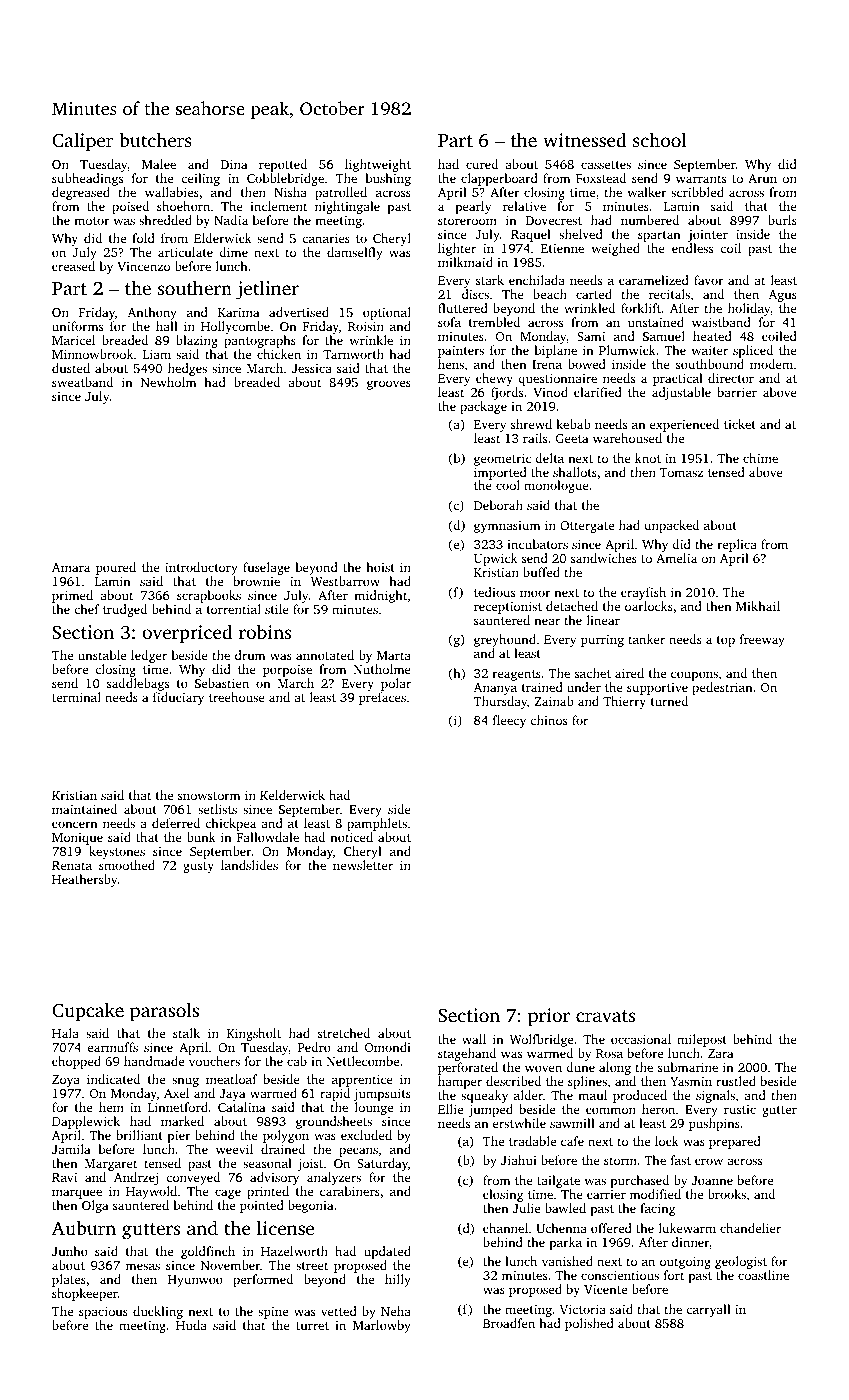 Image resolution: width=849 pixels, height=1400 pixels. Describe the element at coordinates (389, 385) in the image. I see `grooves` at that location.
